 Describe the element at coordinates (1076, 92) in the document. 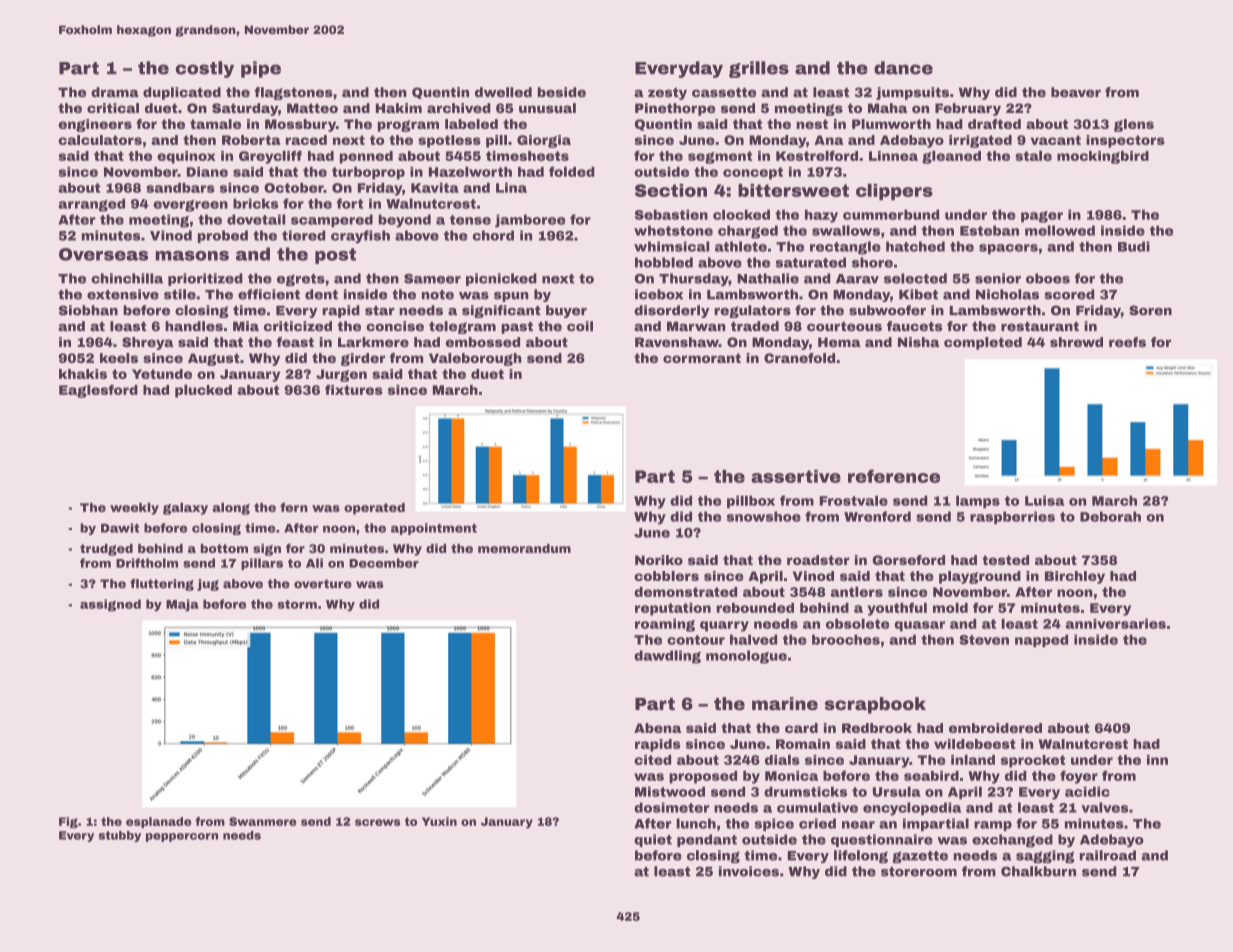

I see `beaver` at that location.
